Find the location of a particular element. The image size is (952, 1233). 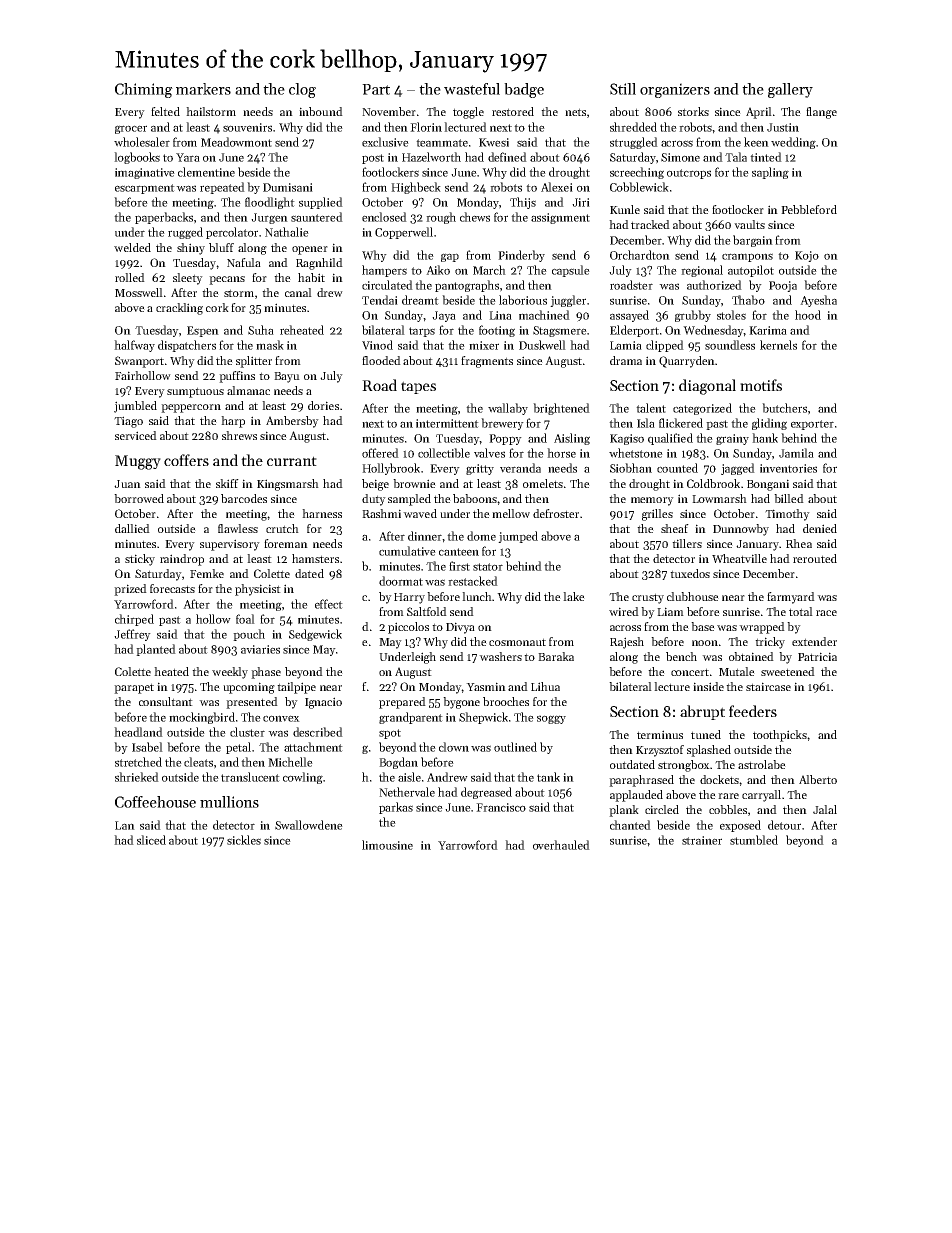

Karima is located at coordinates (768, 330).
